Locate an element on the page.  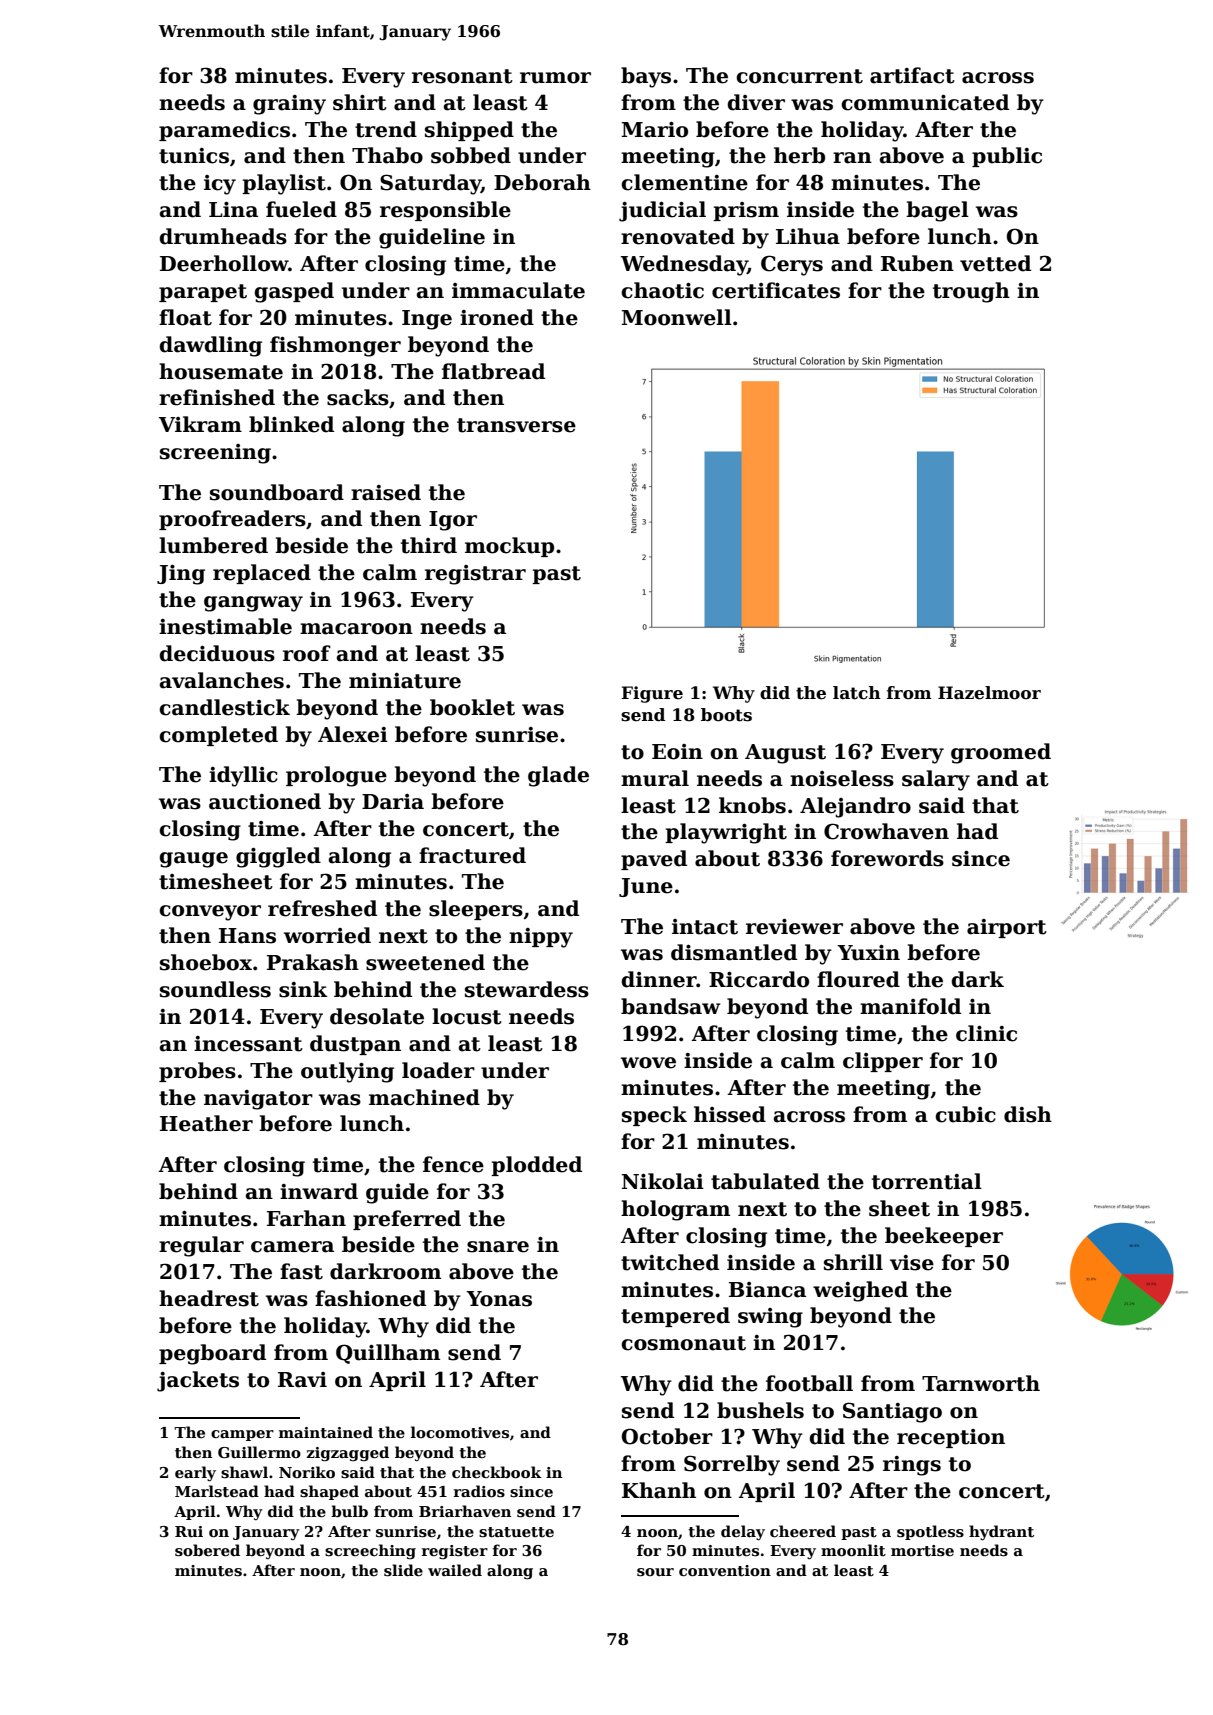
weighed is located at coordinates (860, 1291).
